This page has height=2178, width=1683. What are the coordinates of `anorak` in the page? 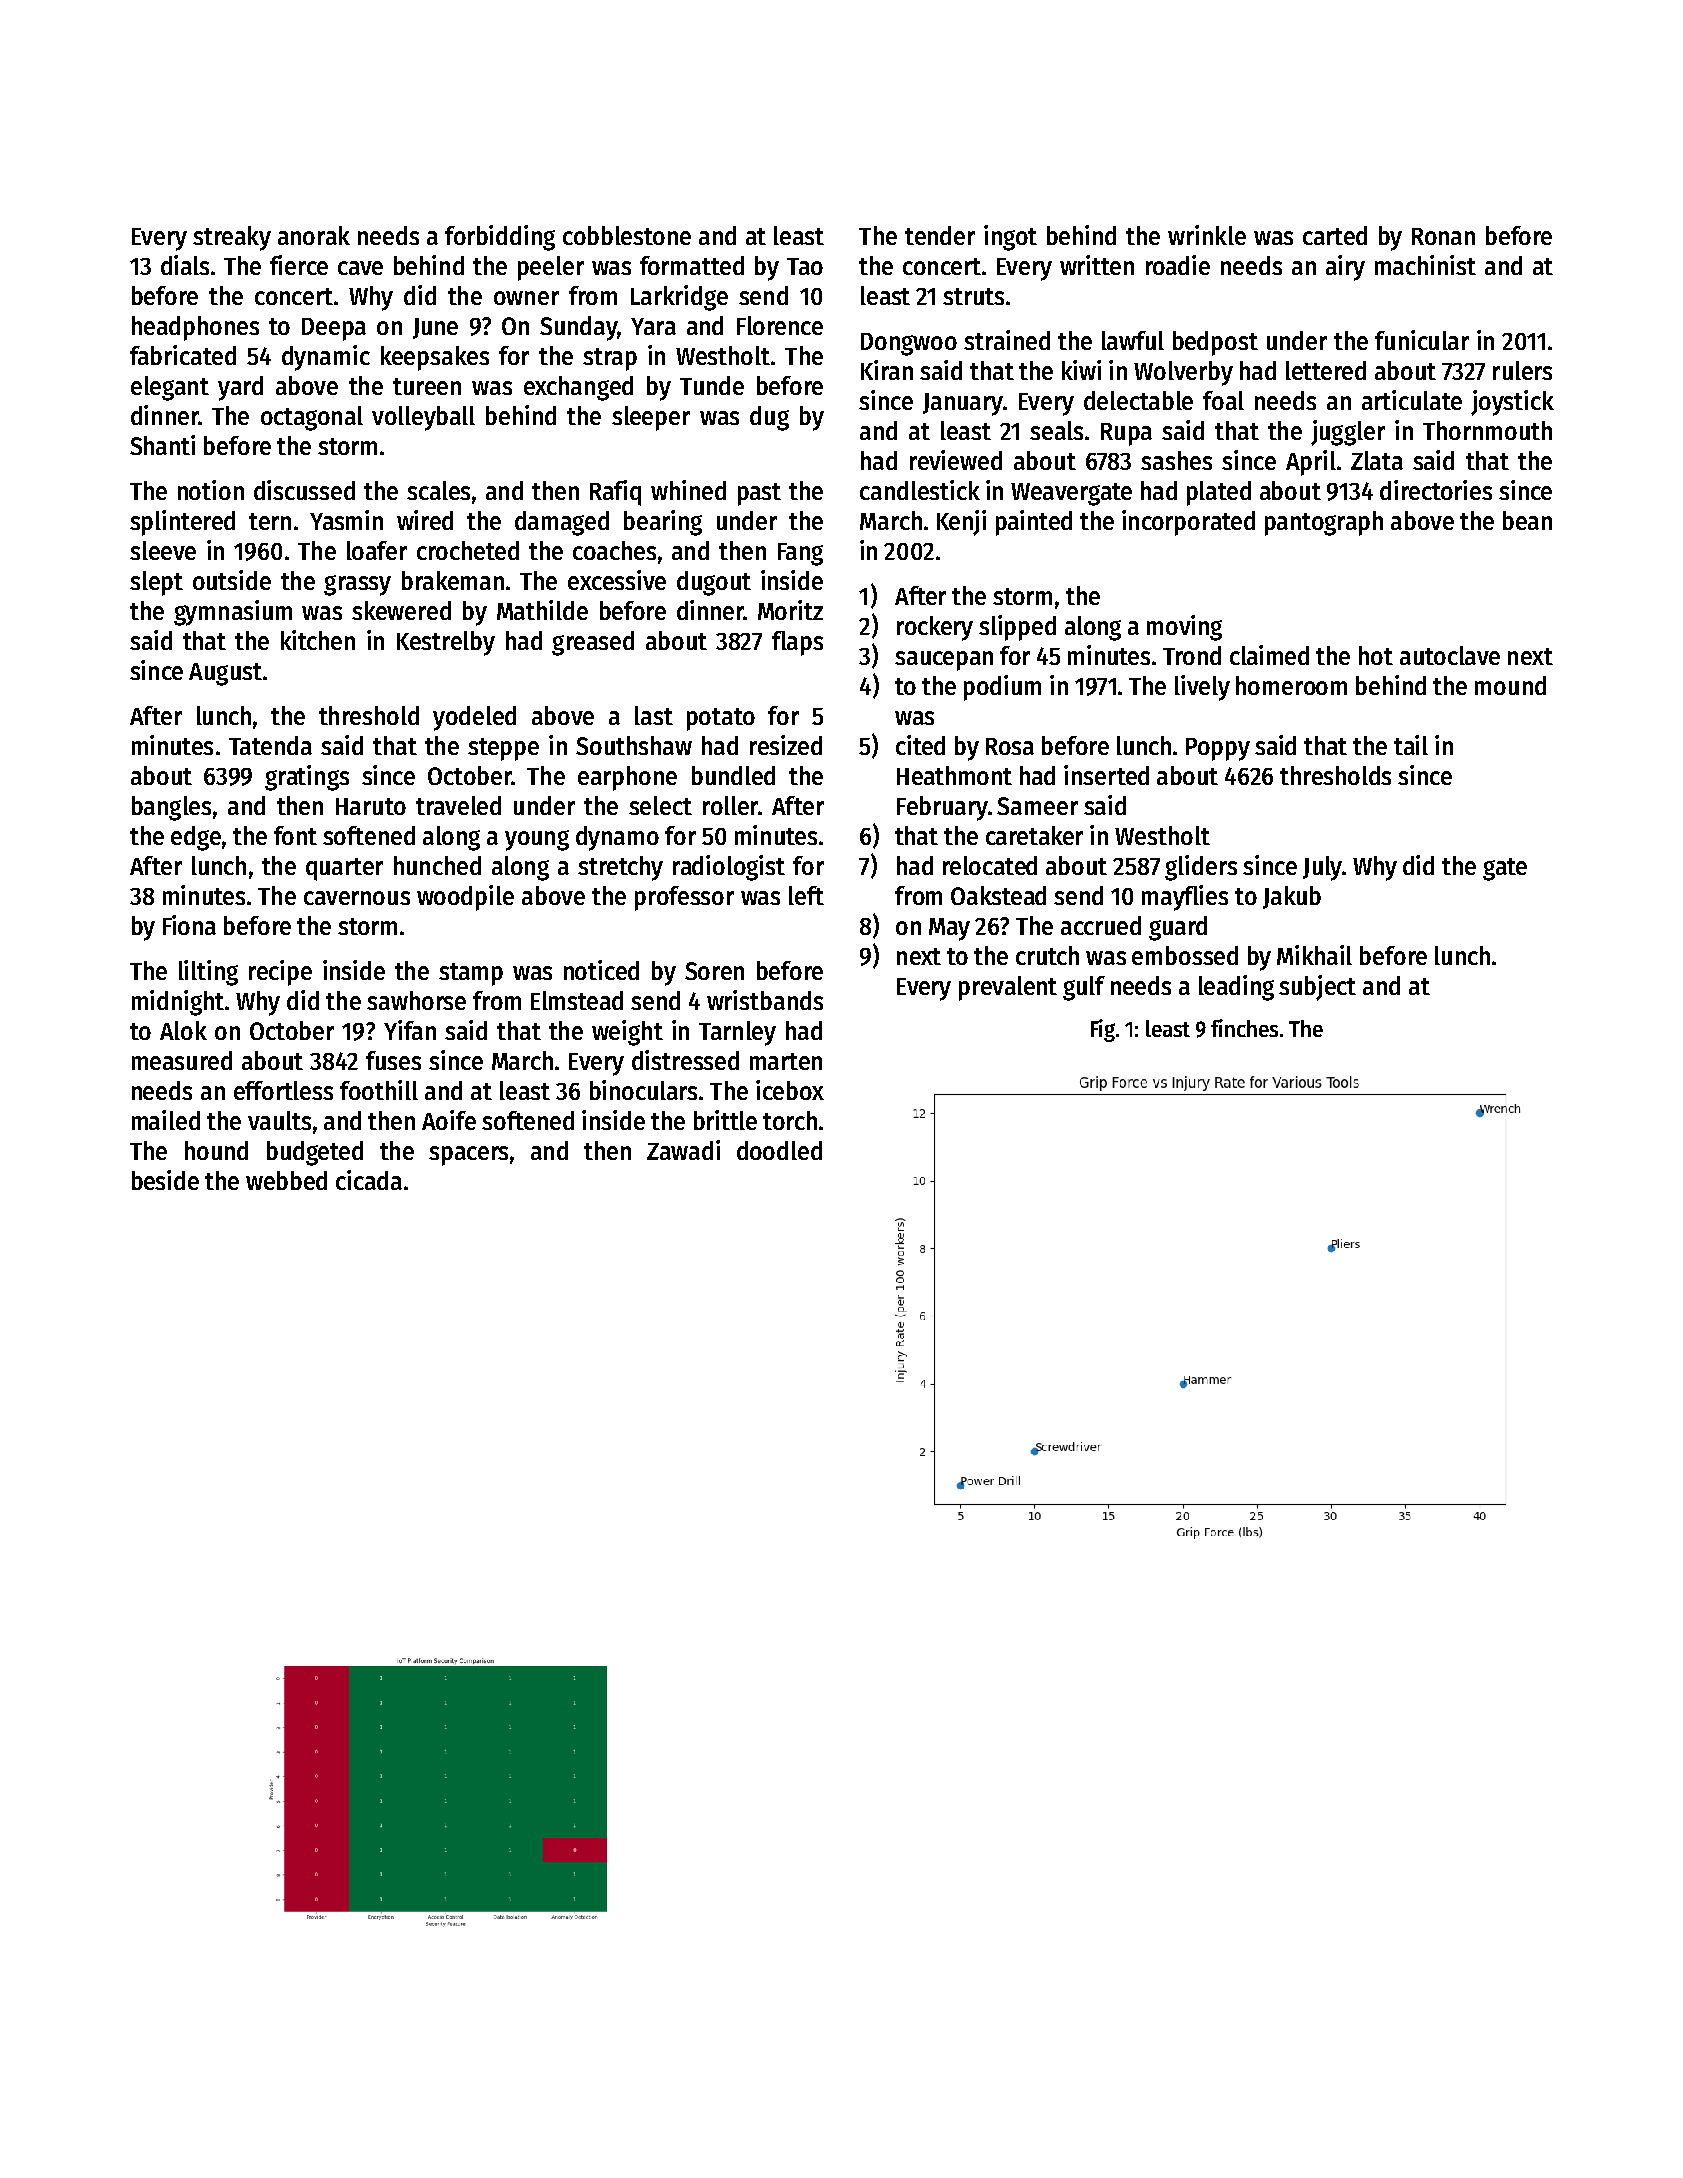 It's located at (314, 235).
